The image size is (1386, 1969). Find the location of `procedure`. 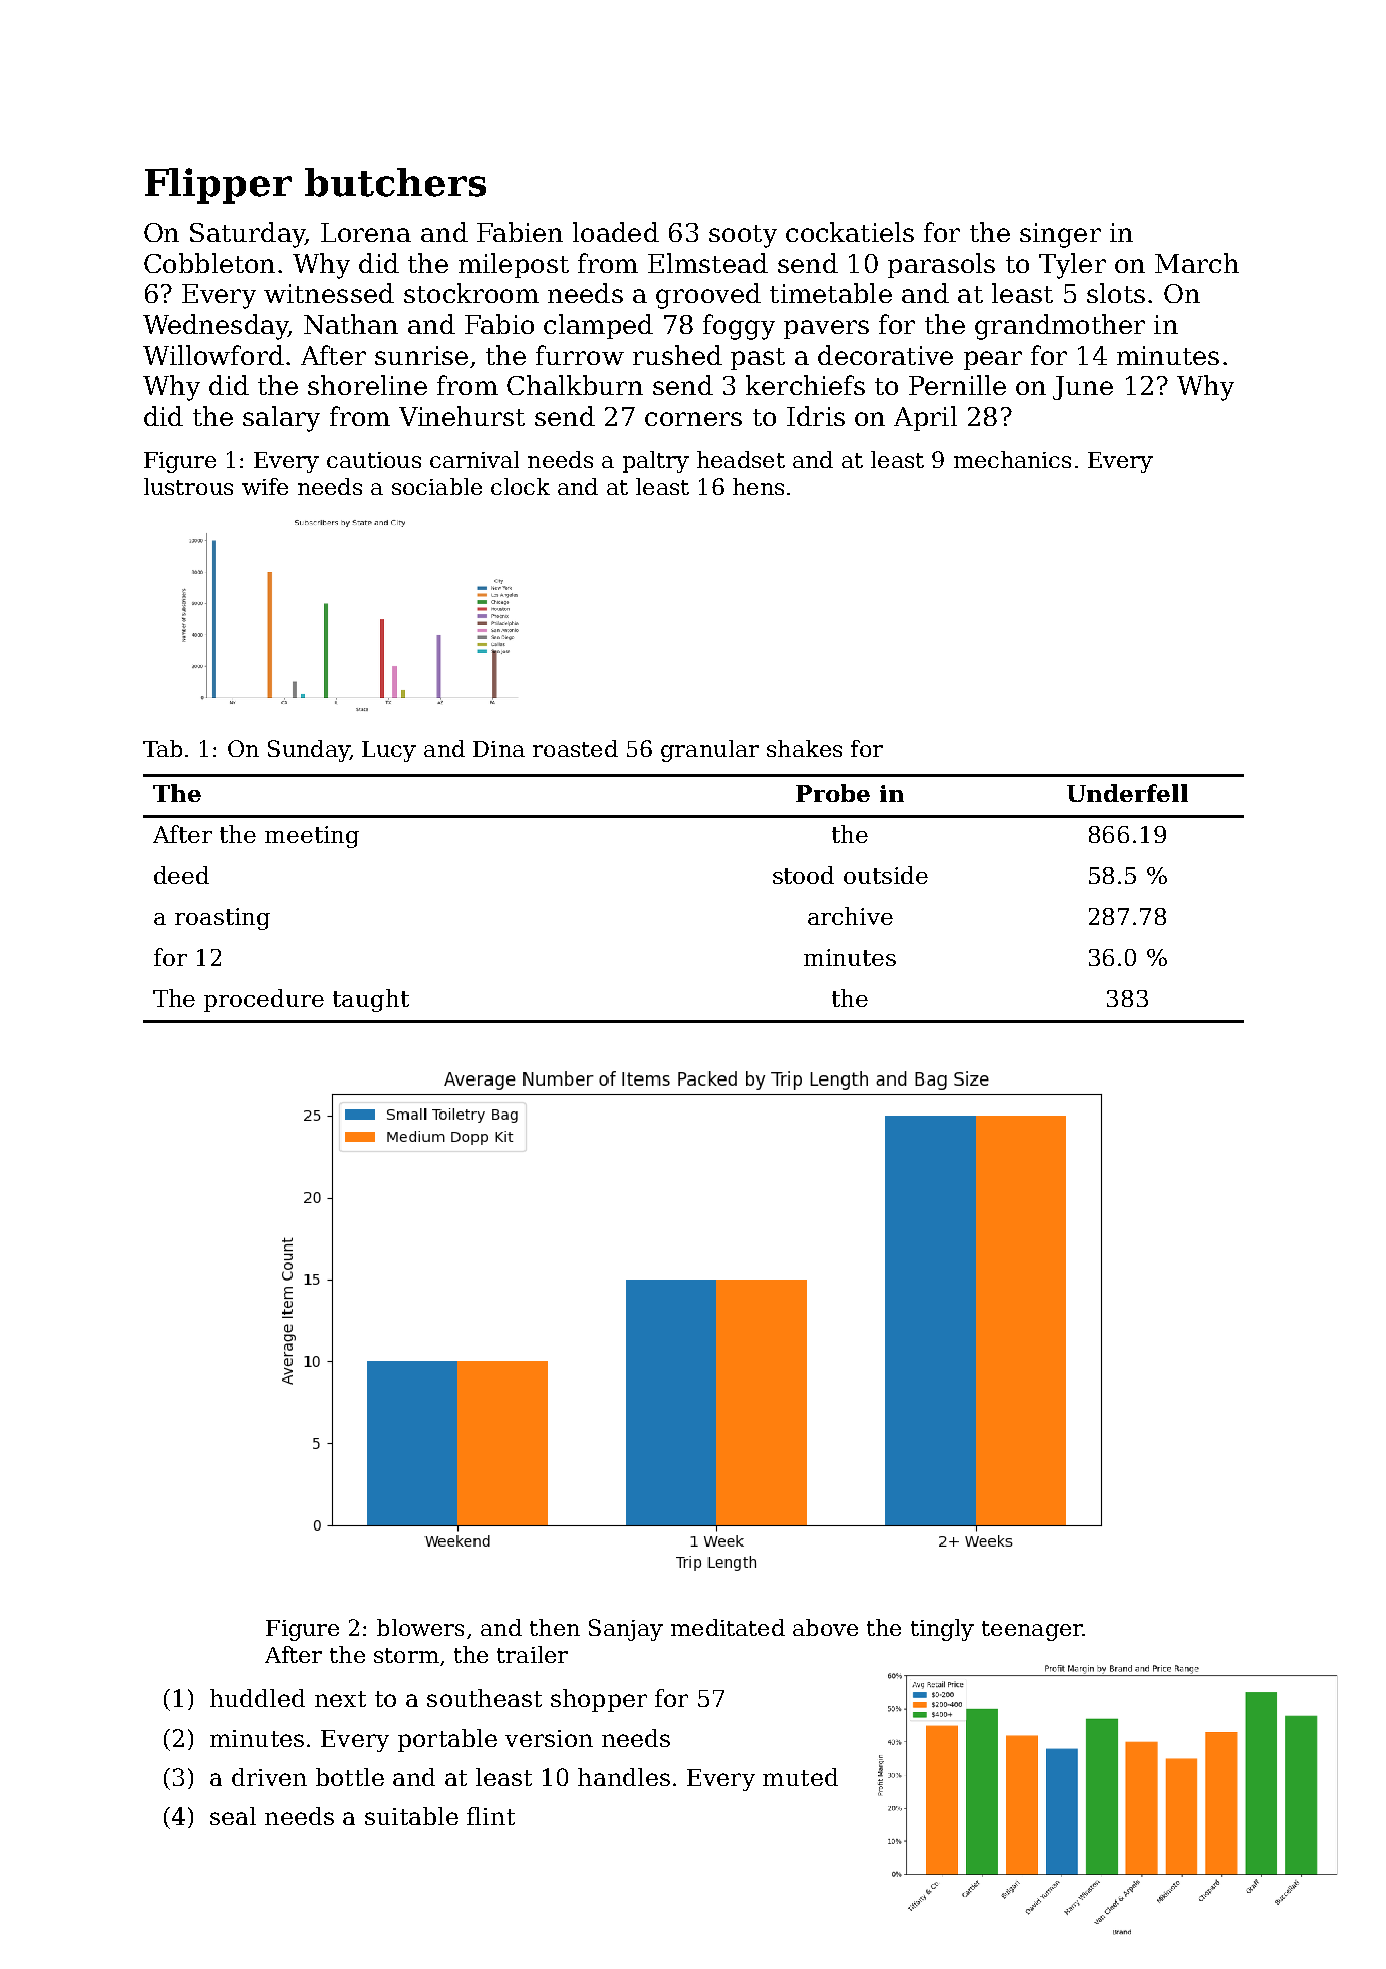

procedure is located at coordinates (264, 1000).
